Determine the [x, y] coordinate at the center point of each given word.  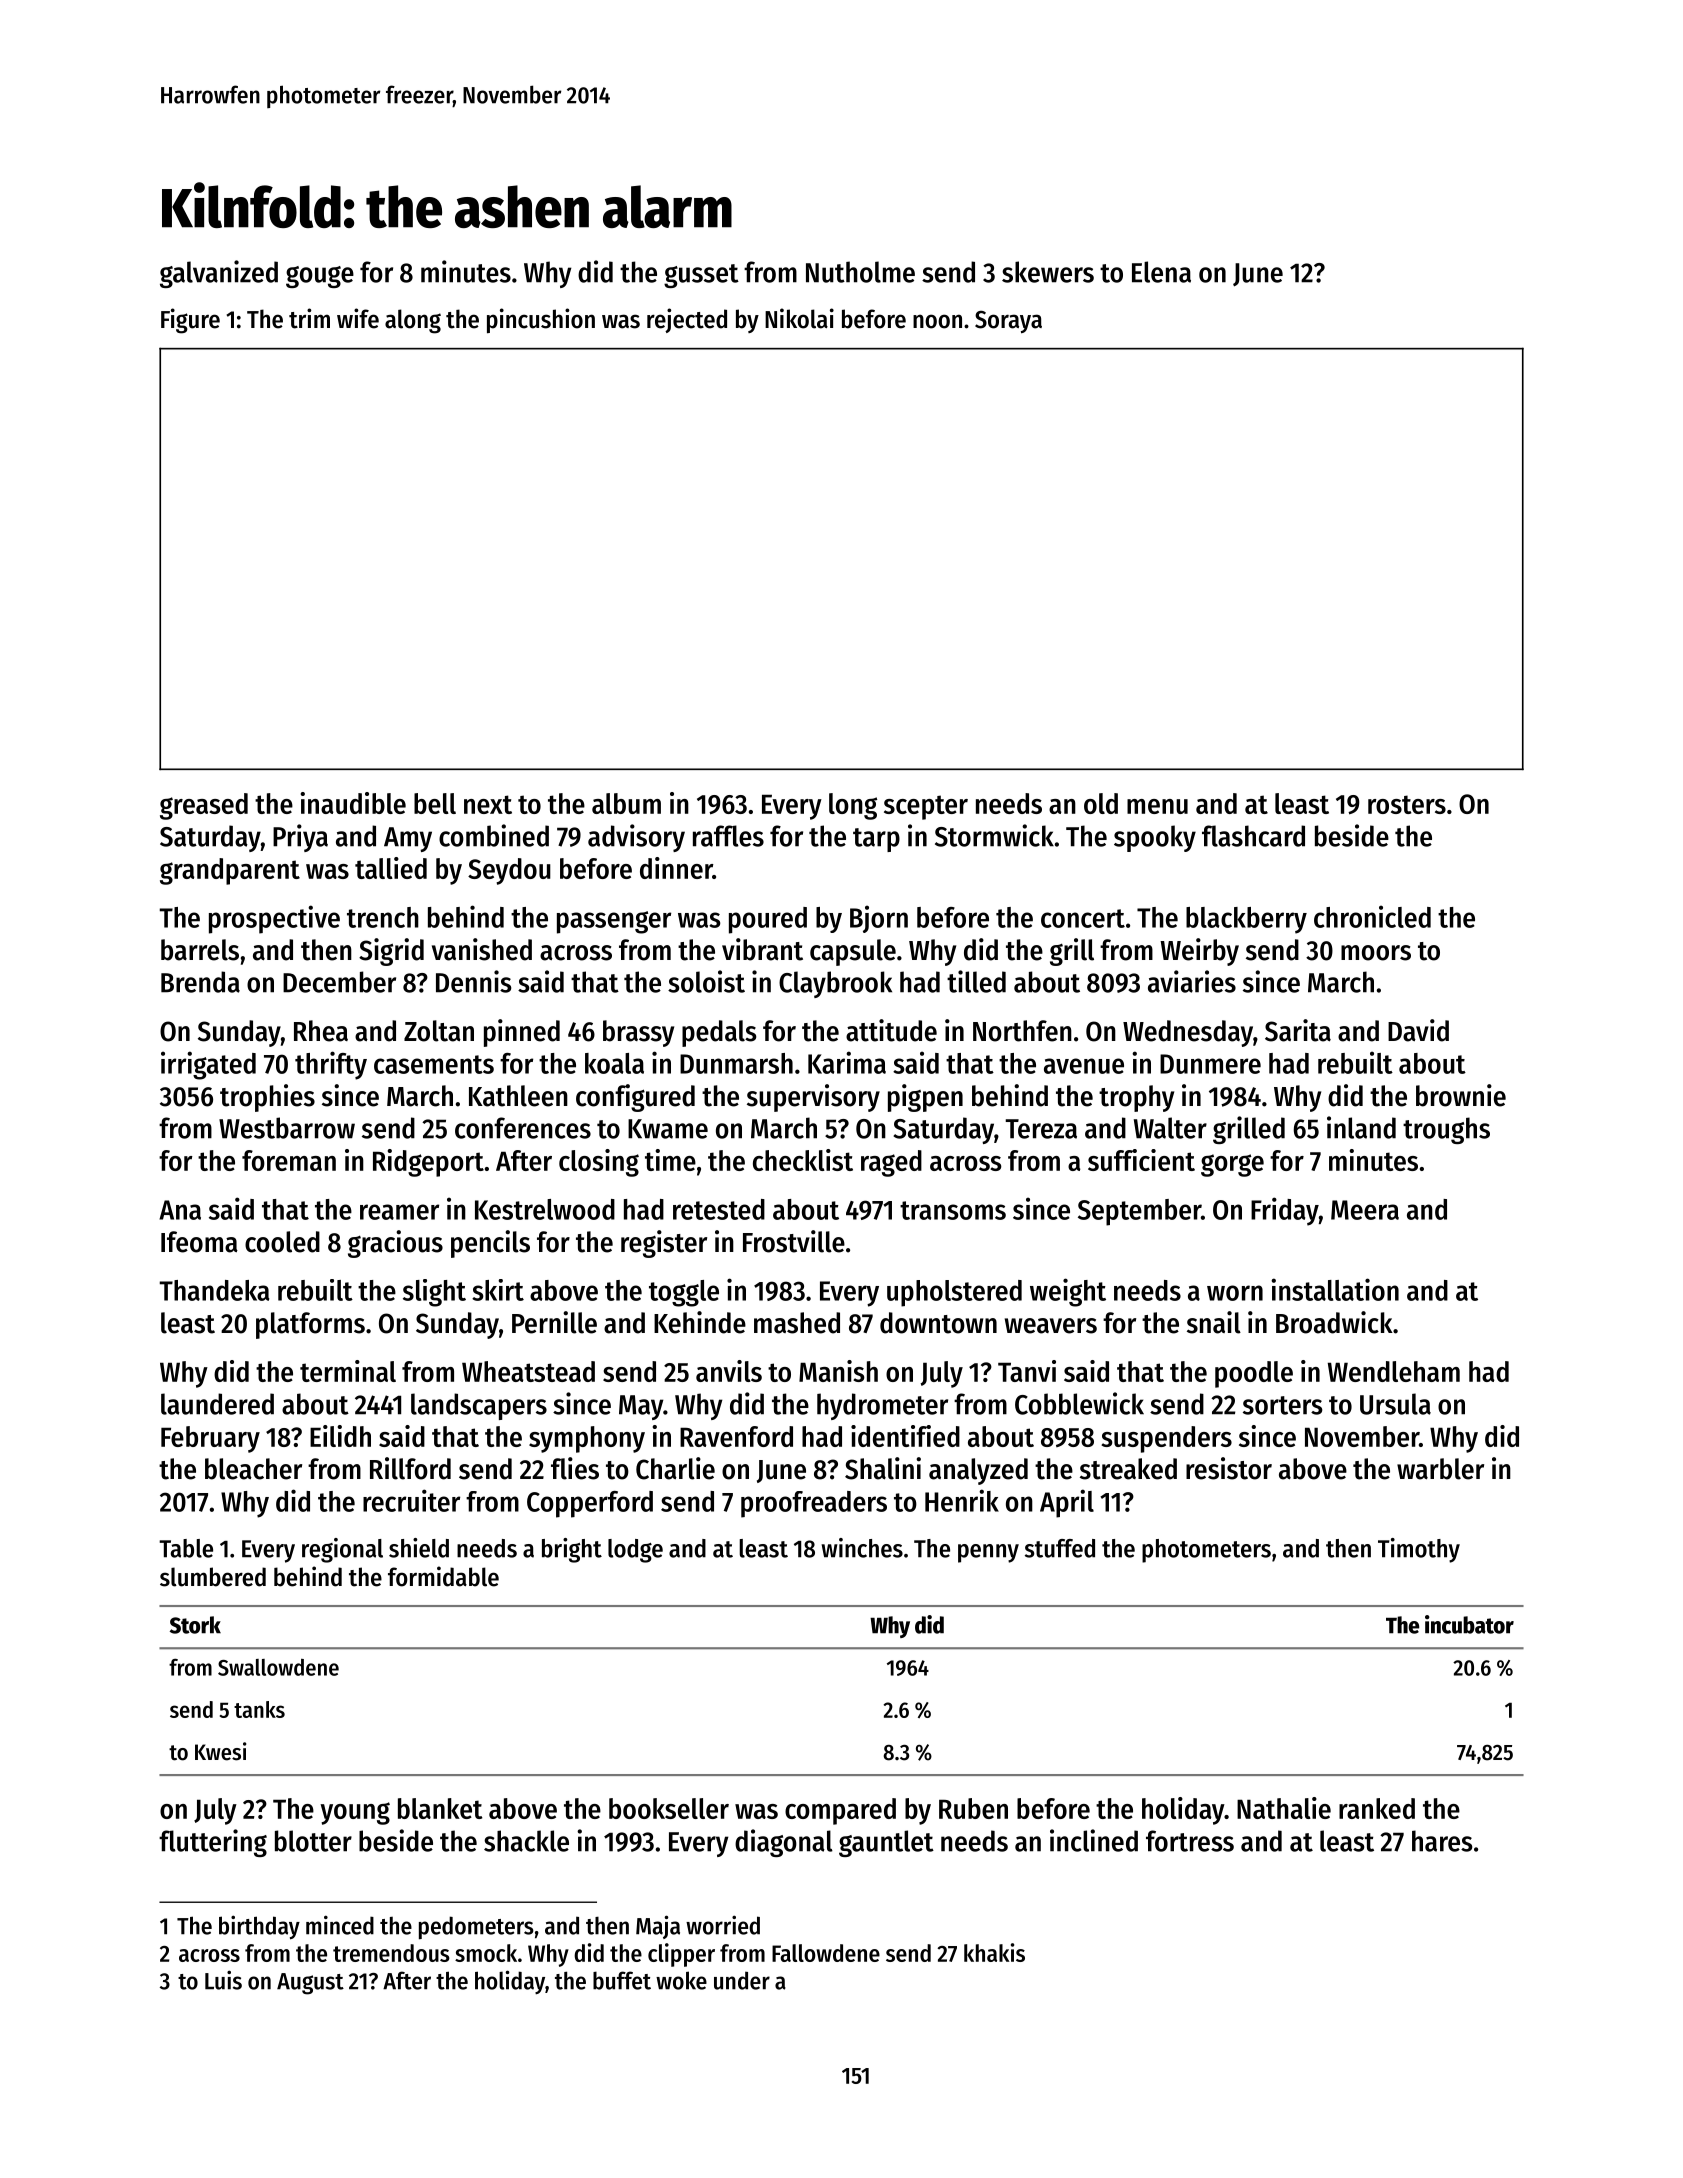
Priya [300, 838]
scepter [926, 807]
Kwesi [220, 1751]
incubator [1469, 1624]
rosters [1407, 804]
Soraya [1008, 322]
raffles [728, 836]
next [488, 804]
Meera [1365, 1210]
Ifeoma [199, 1242]
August [310, 1984]
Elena [1161, 272]
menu [1157, 806]
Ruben [973, 1808]
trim [309, 318]
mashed [797, 1323]
